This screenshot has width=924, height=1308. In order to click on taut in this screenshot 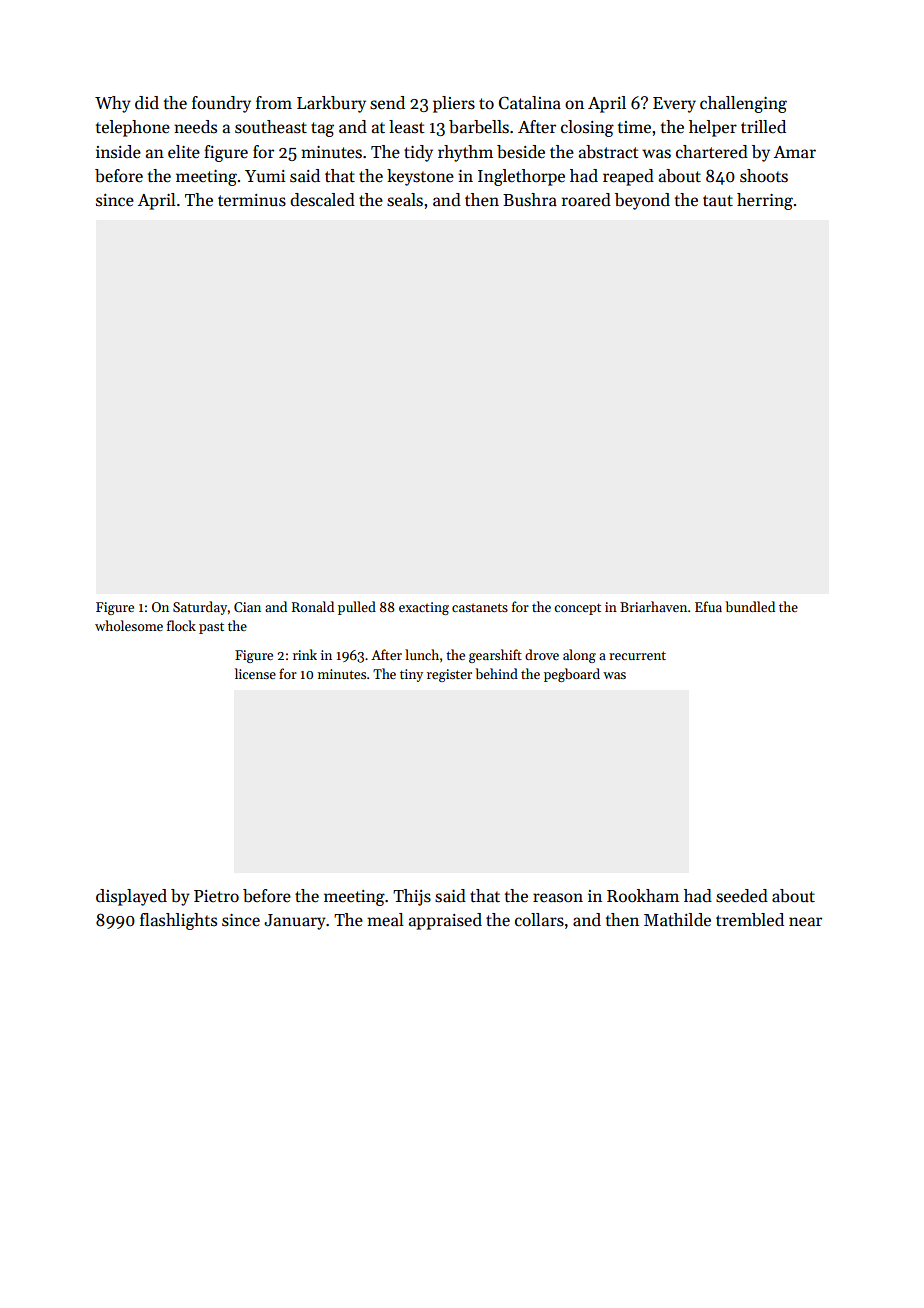, I will do `click(718, 201)`.
